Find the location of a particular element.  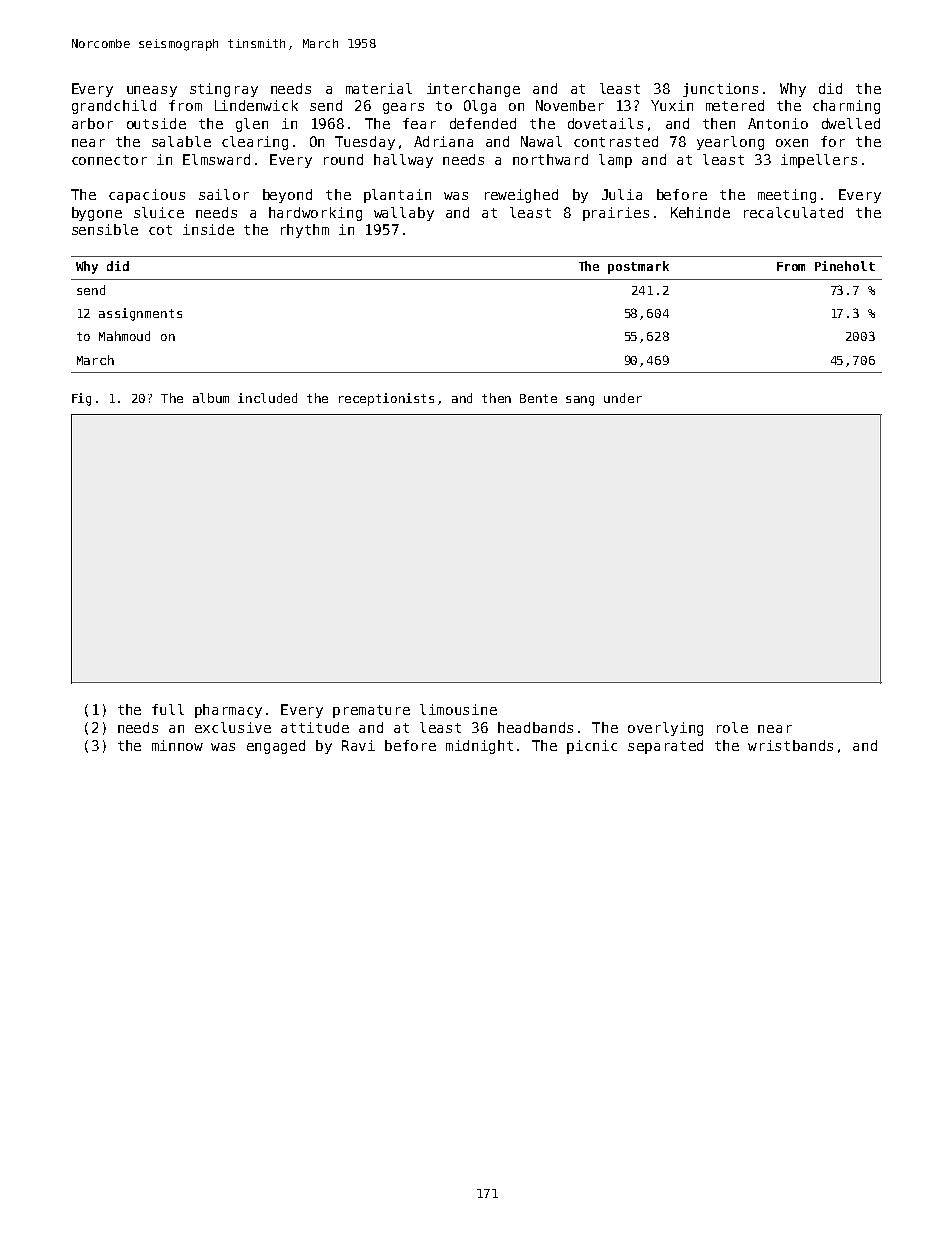

minnow is located at coordinates (177, 745).
